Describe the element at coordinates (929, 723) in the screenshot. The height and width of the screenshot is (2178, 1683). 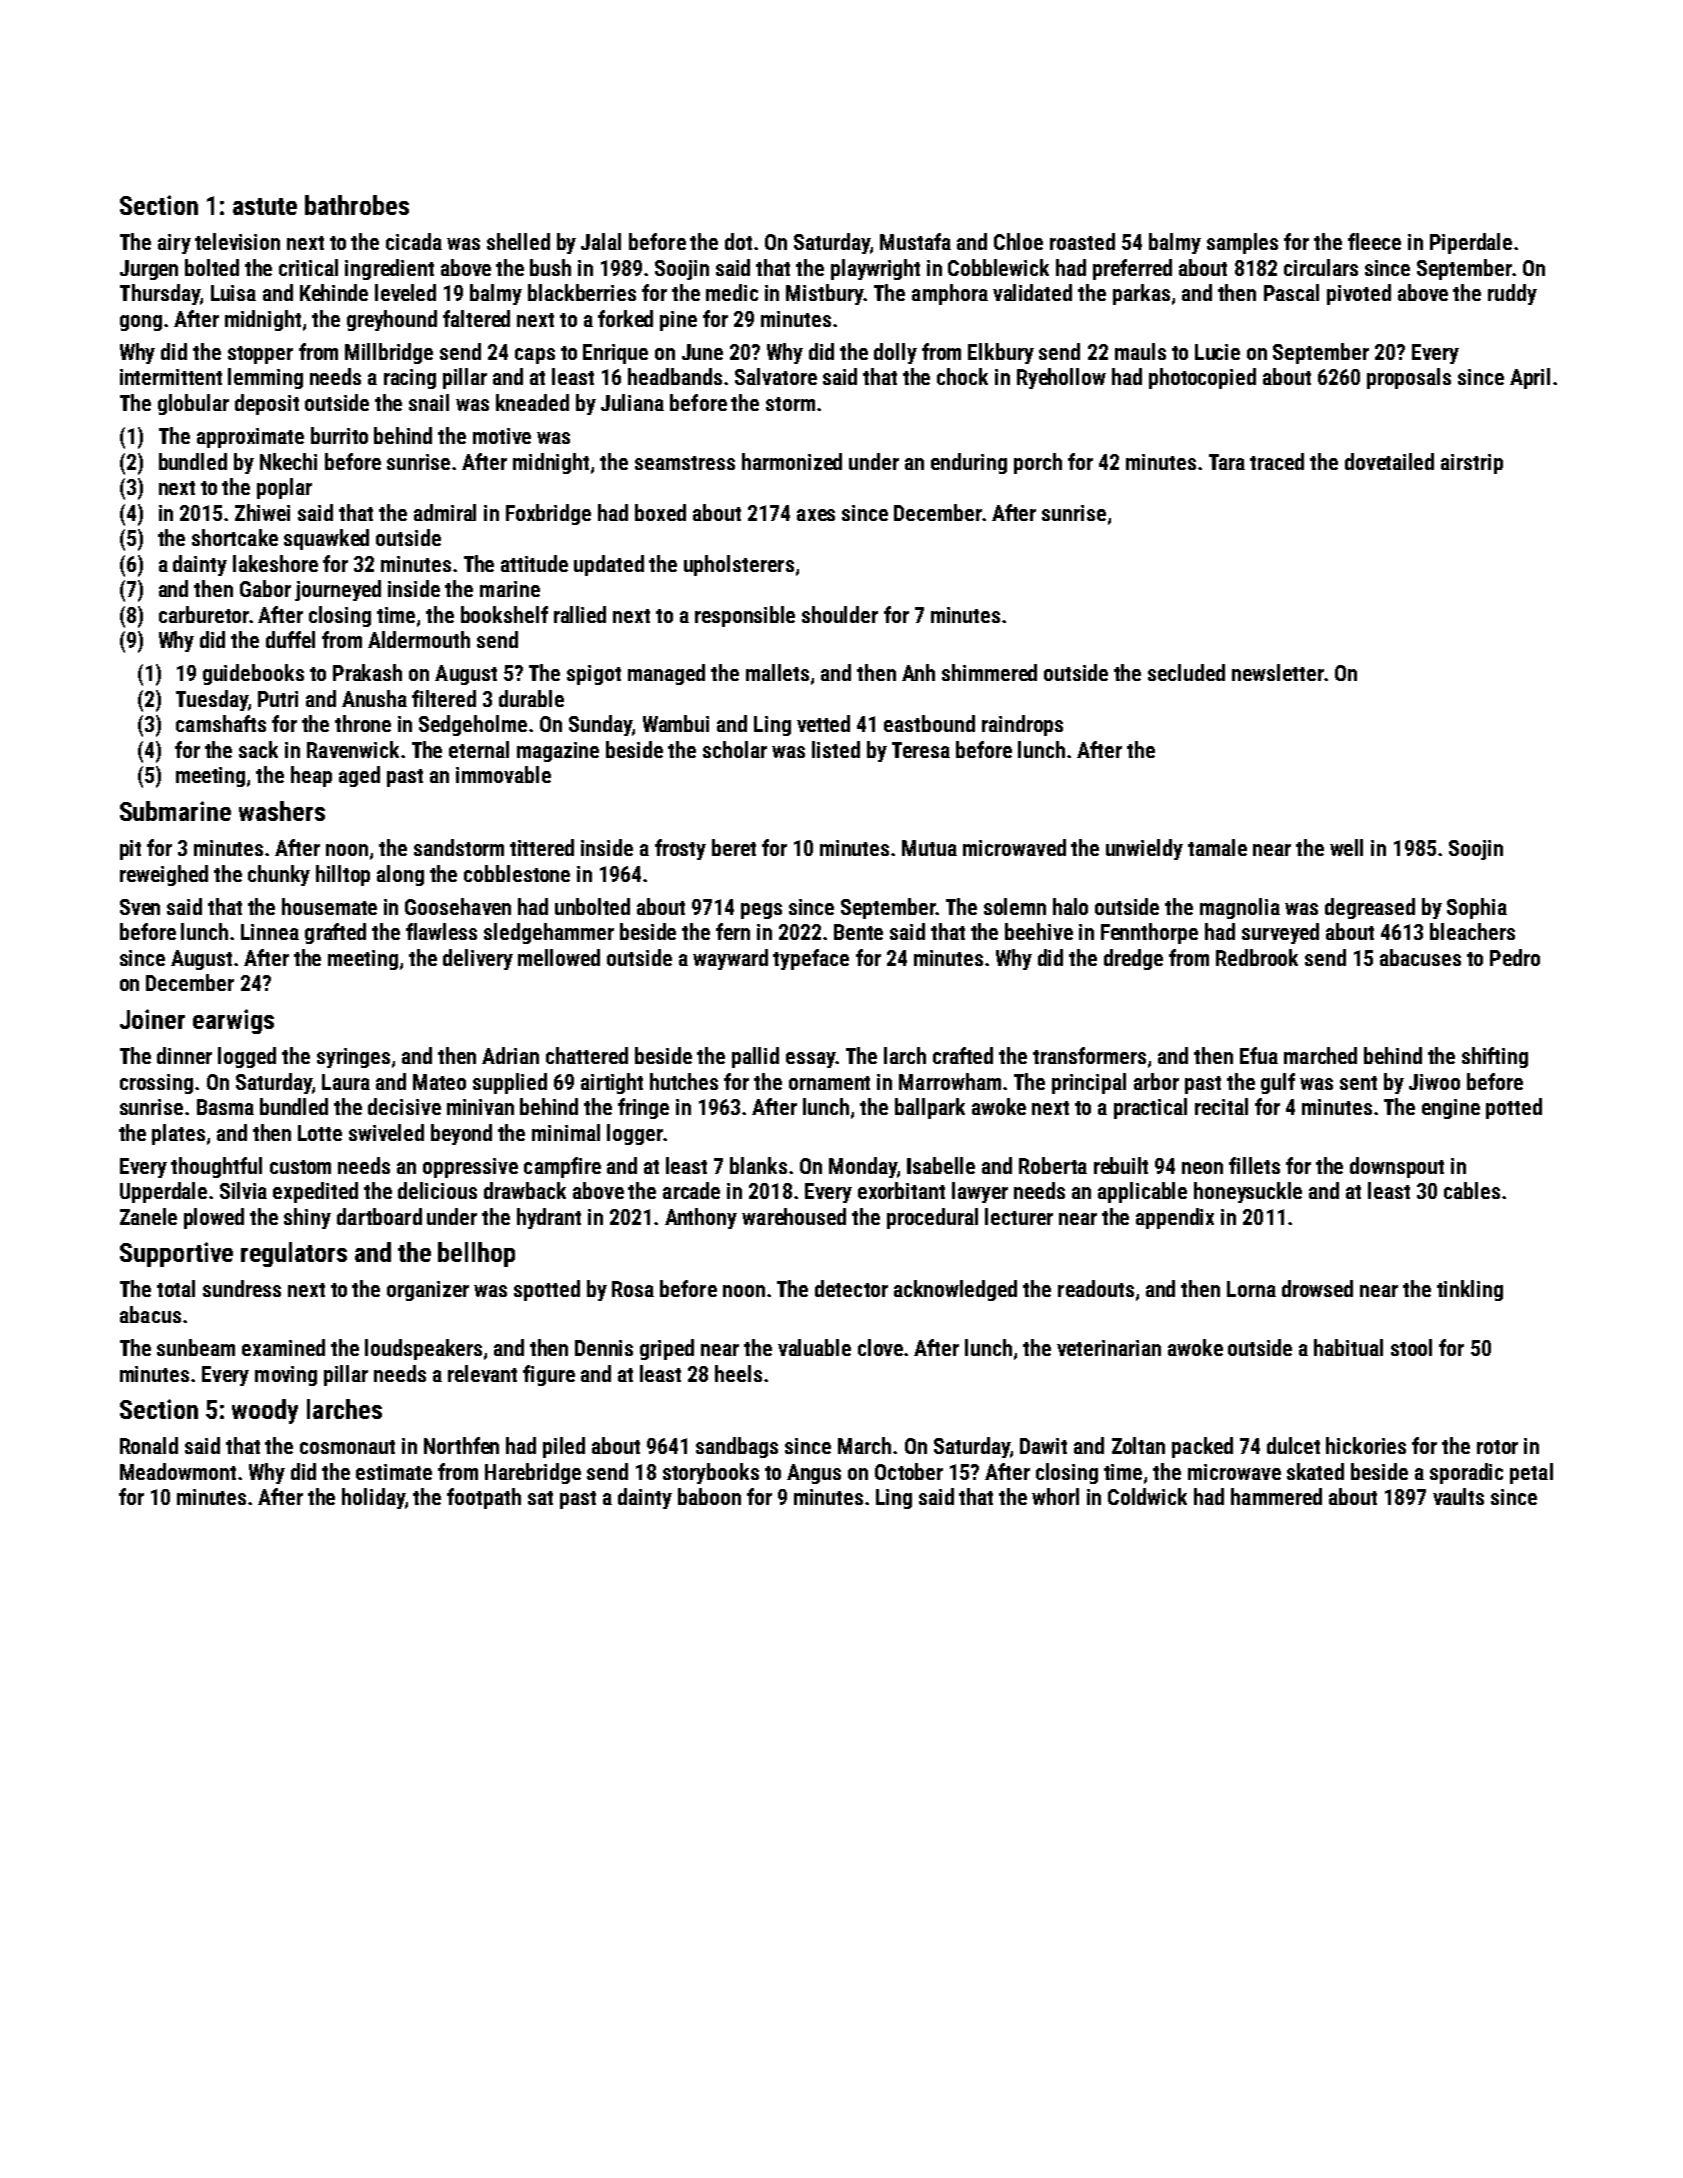
I see `eastbound` at that location.
